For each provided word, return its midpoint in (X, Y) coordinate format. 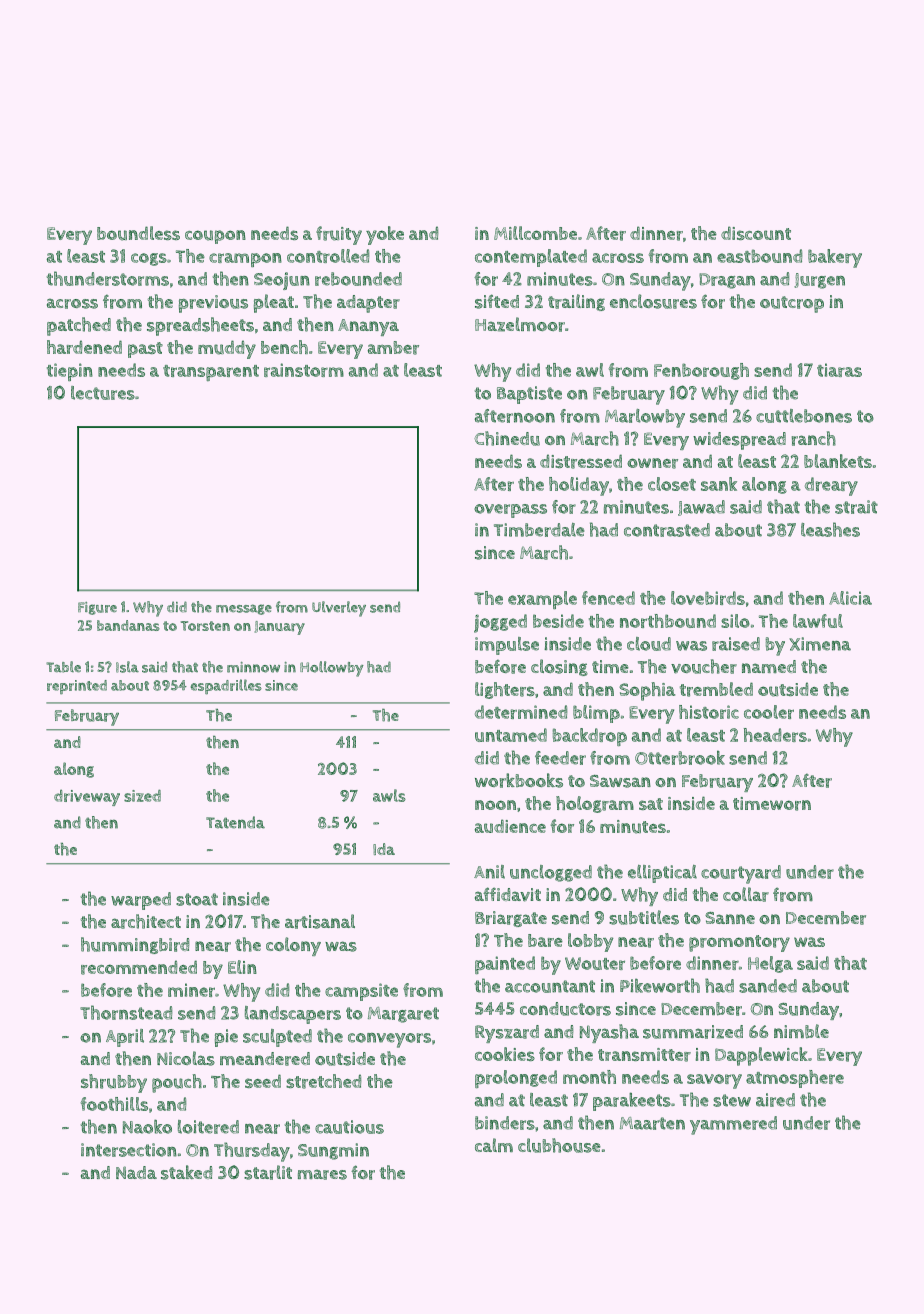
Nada (136, 1172)
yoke (385, 235)
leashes (830, 529)
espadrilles (226, 687)
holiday (579, 486)
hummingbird (135, 945)
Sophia (647, 691)
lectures (103, 393)
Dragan (727, 281)
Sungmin (333, 1151)
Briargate (511, 919)
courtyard (741, 874)
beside (558, 621)
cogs (149, 259)
